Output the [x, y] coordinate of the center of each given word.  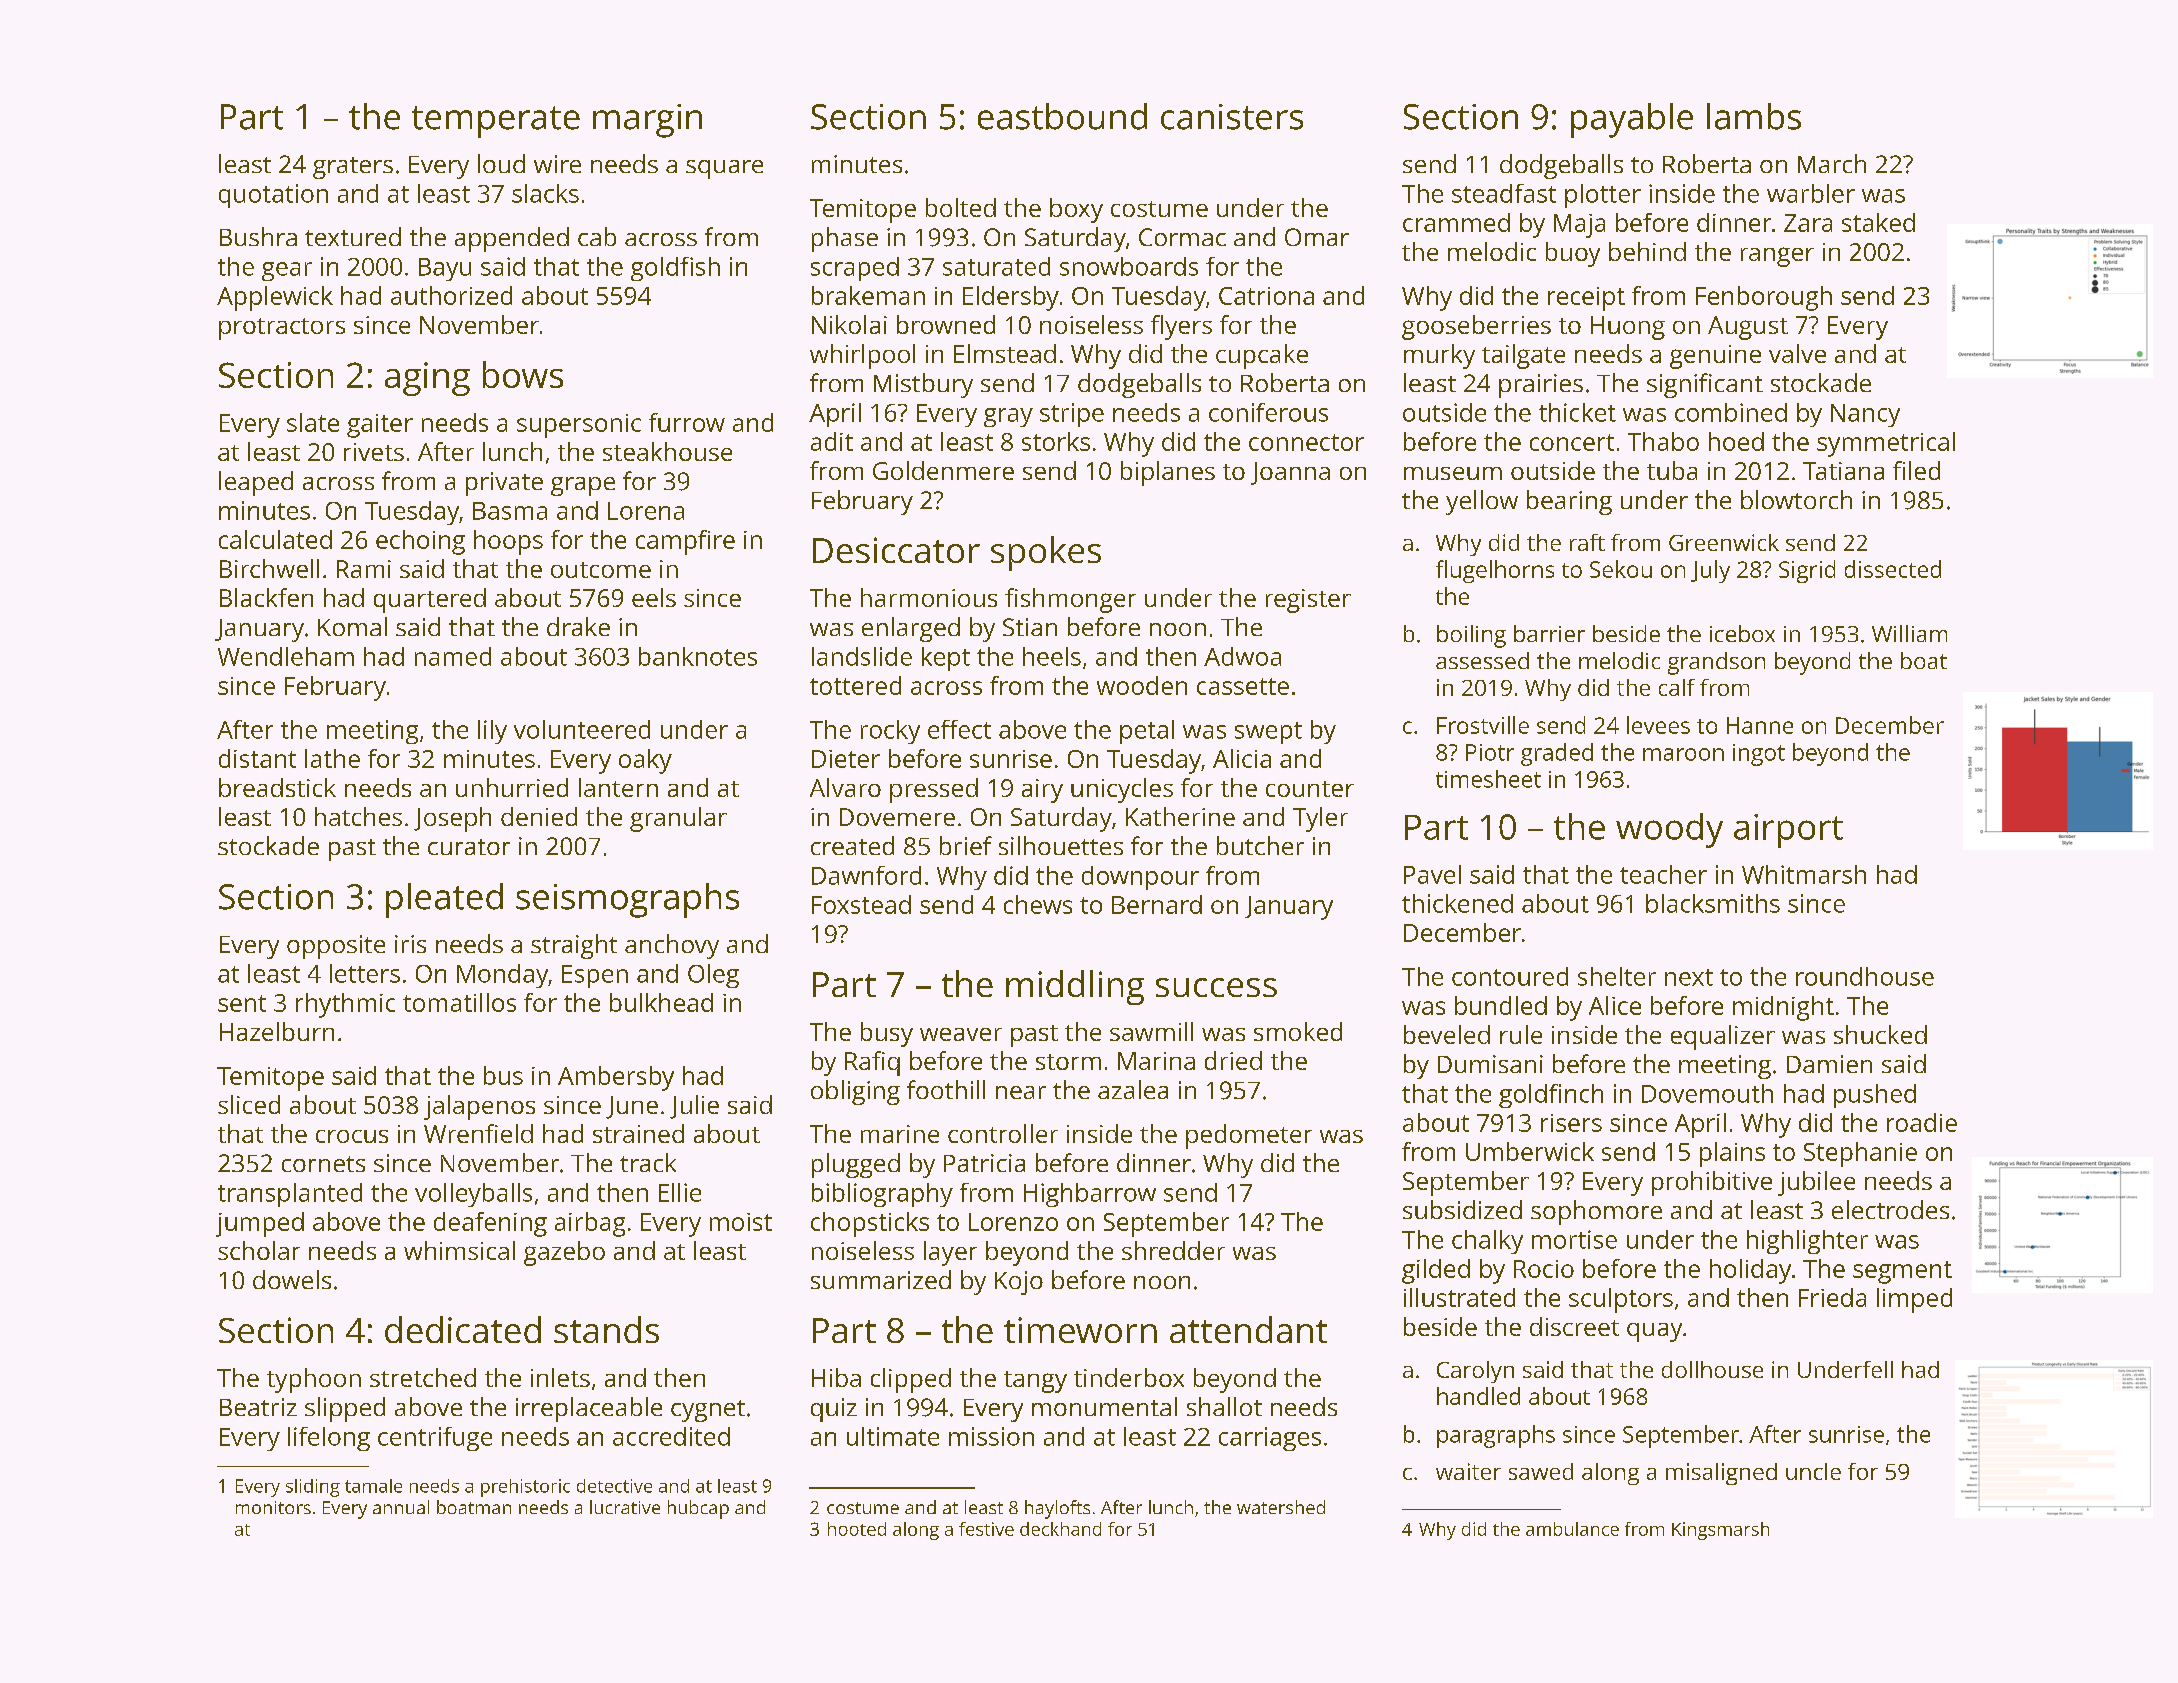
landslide [862, 656]
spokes [1046, 553]
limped [1914, 1300]
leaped [256, 483]
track [648, 1162]
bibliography [882, 1195]
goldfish [675, 269]
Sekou [1621, 569]
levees [1658, 725]
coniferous [1268, 412]
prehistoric [525, 1488]
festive [986, 1529]
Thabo [1663, 441]
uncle [1813, 1471]
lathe [332, 758]
